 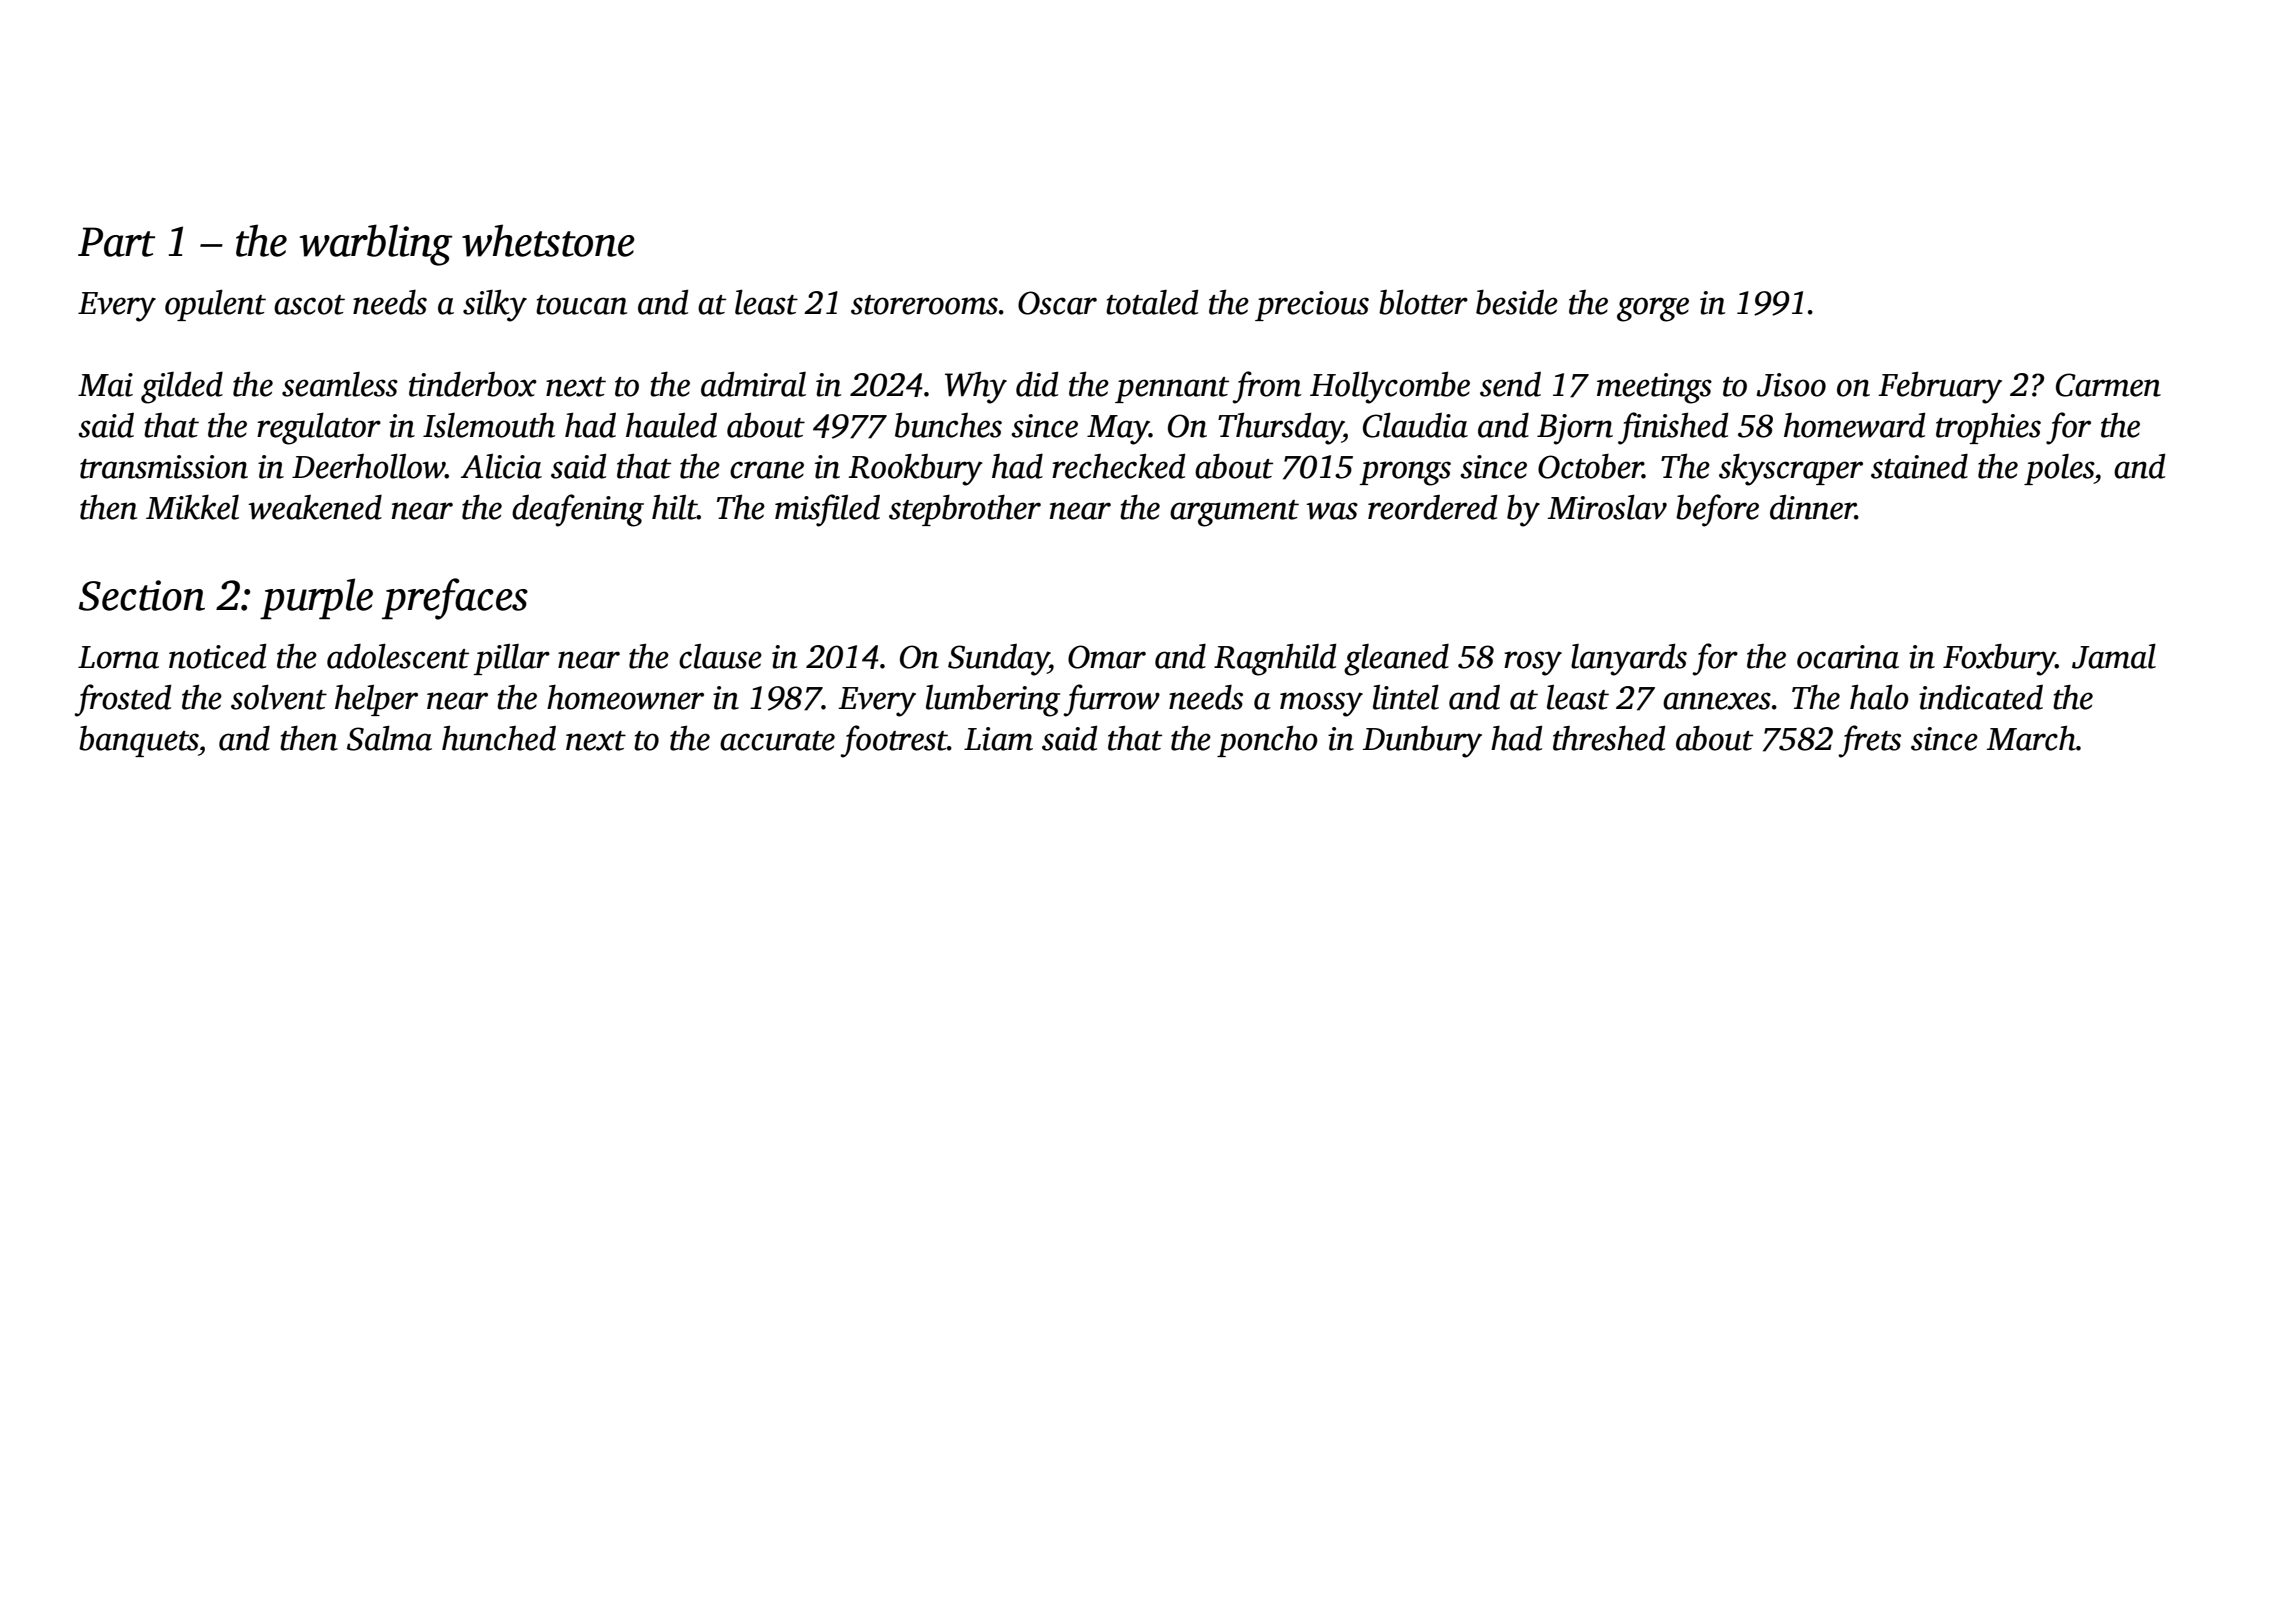 I want to click on warbling, so click(x=376, y=245).
